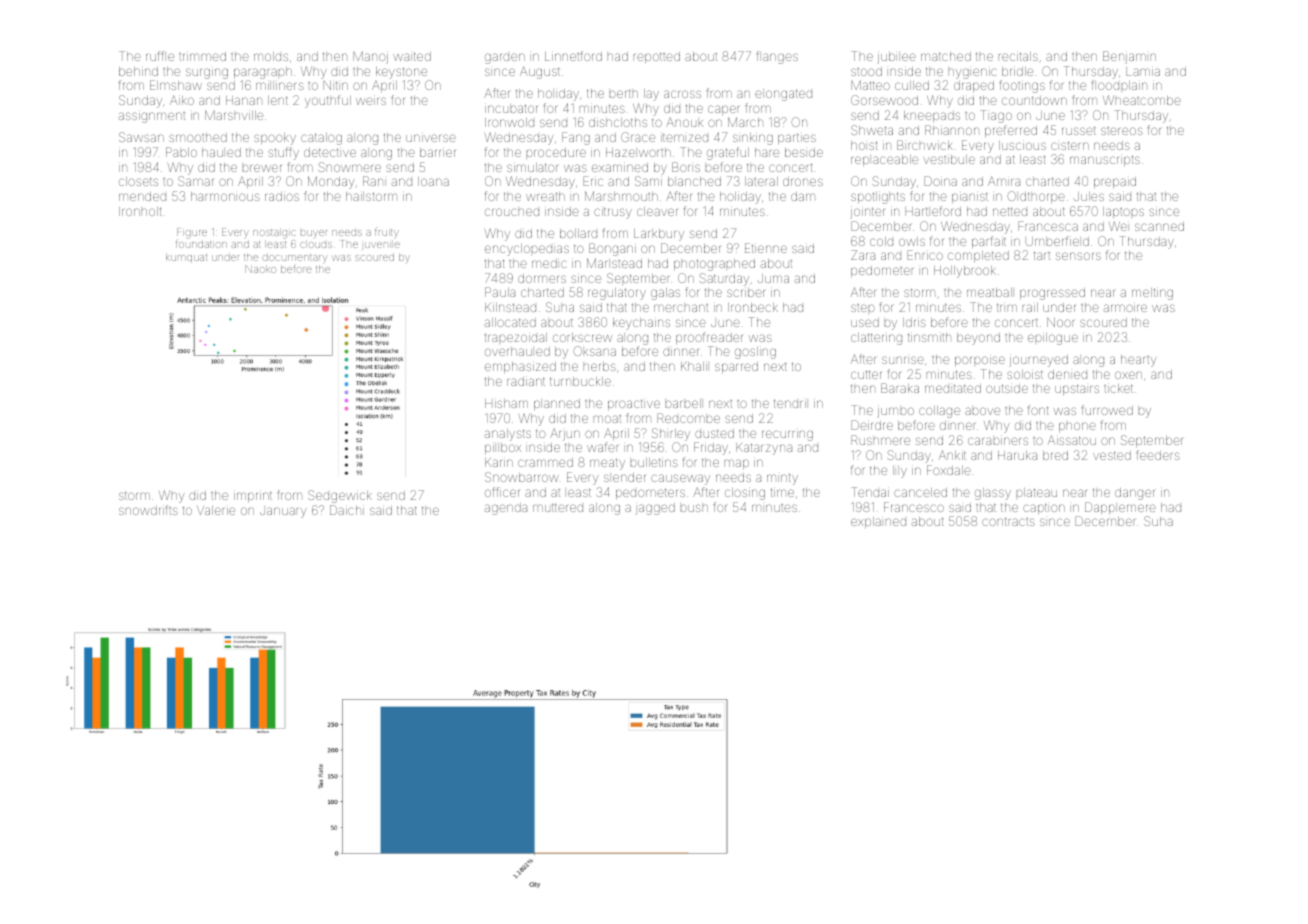  I want to click on Dapplemere, so click(1120, 508).
